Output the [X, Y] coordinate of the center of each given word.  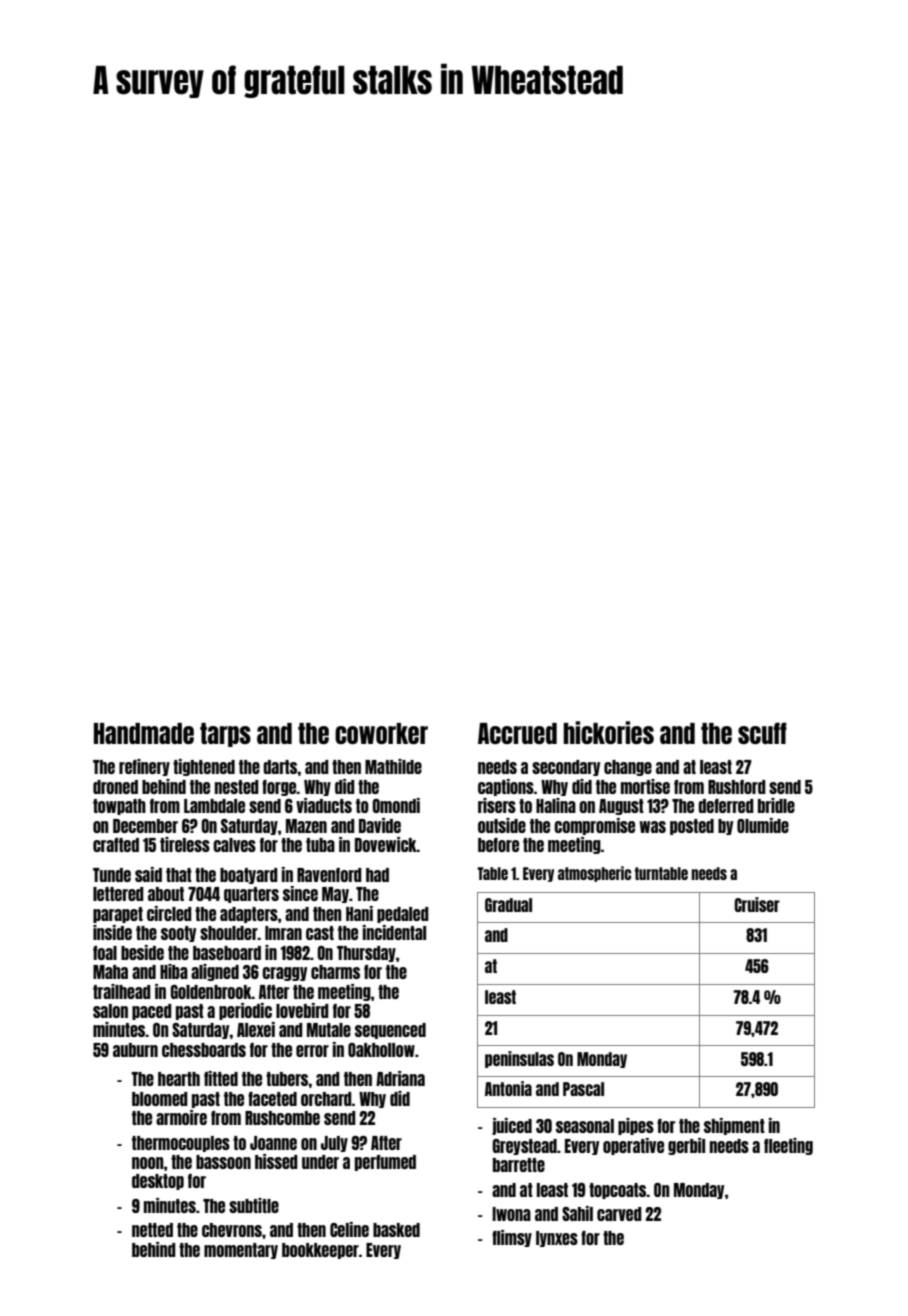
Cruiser [757, 904]
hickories [608, 732]
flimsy [512, 1238]
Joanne [273, 1143]
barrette [519, 1165]
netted [152, 1230]
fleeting [788, 1146]
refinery [144, 767]
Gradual [508, 905]
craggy [284, 974]
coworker [381, 733]
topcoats [618, 1191]
